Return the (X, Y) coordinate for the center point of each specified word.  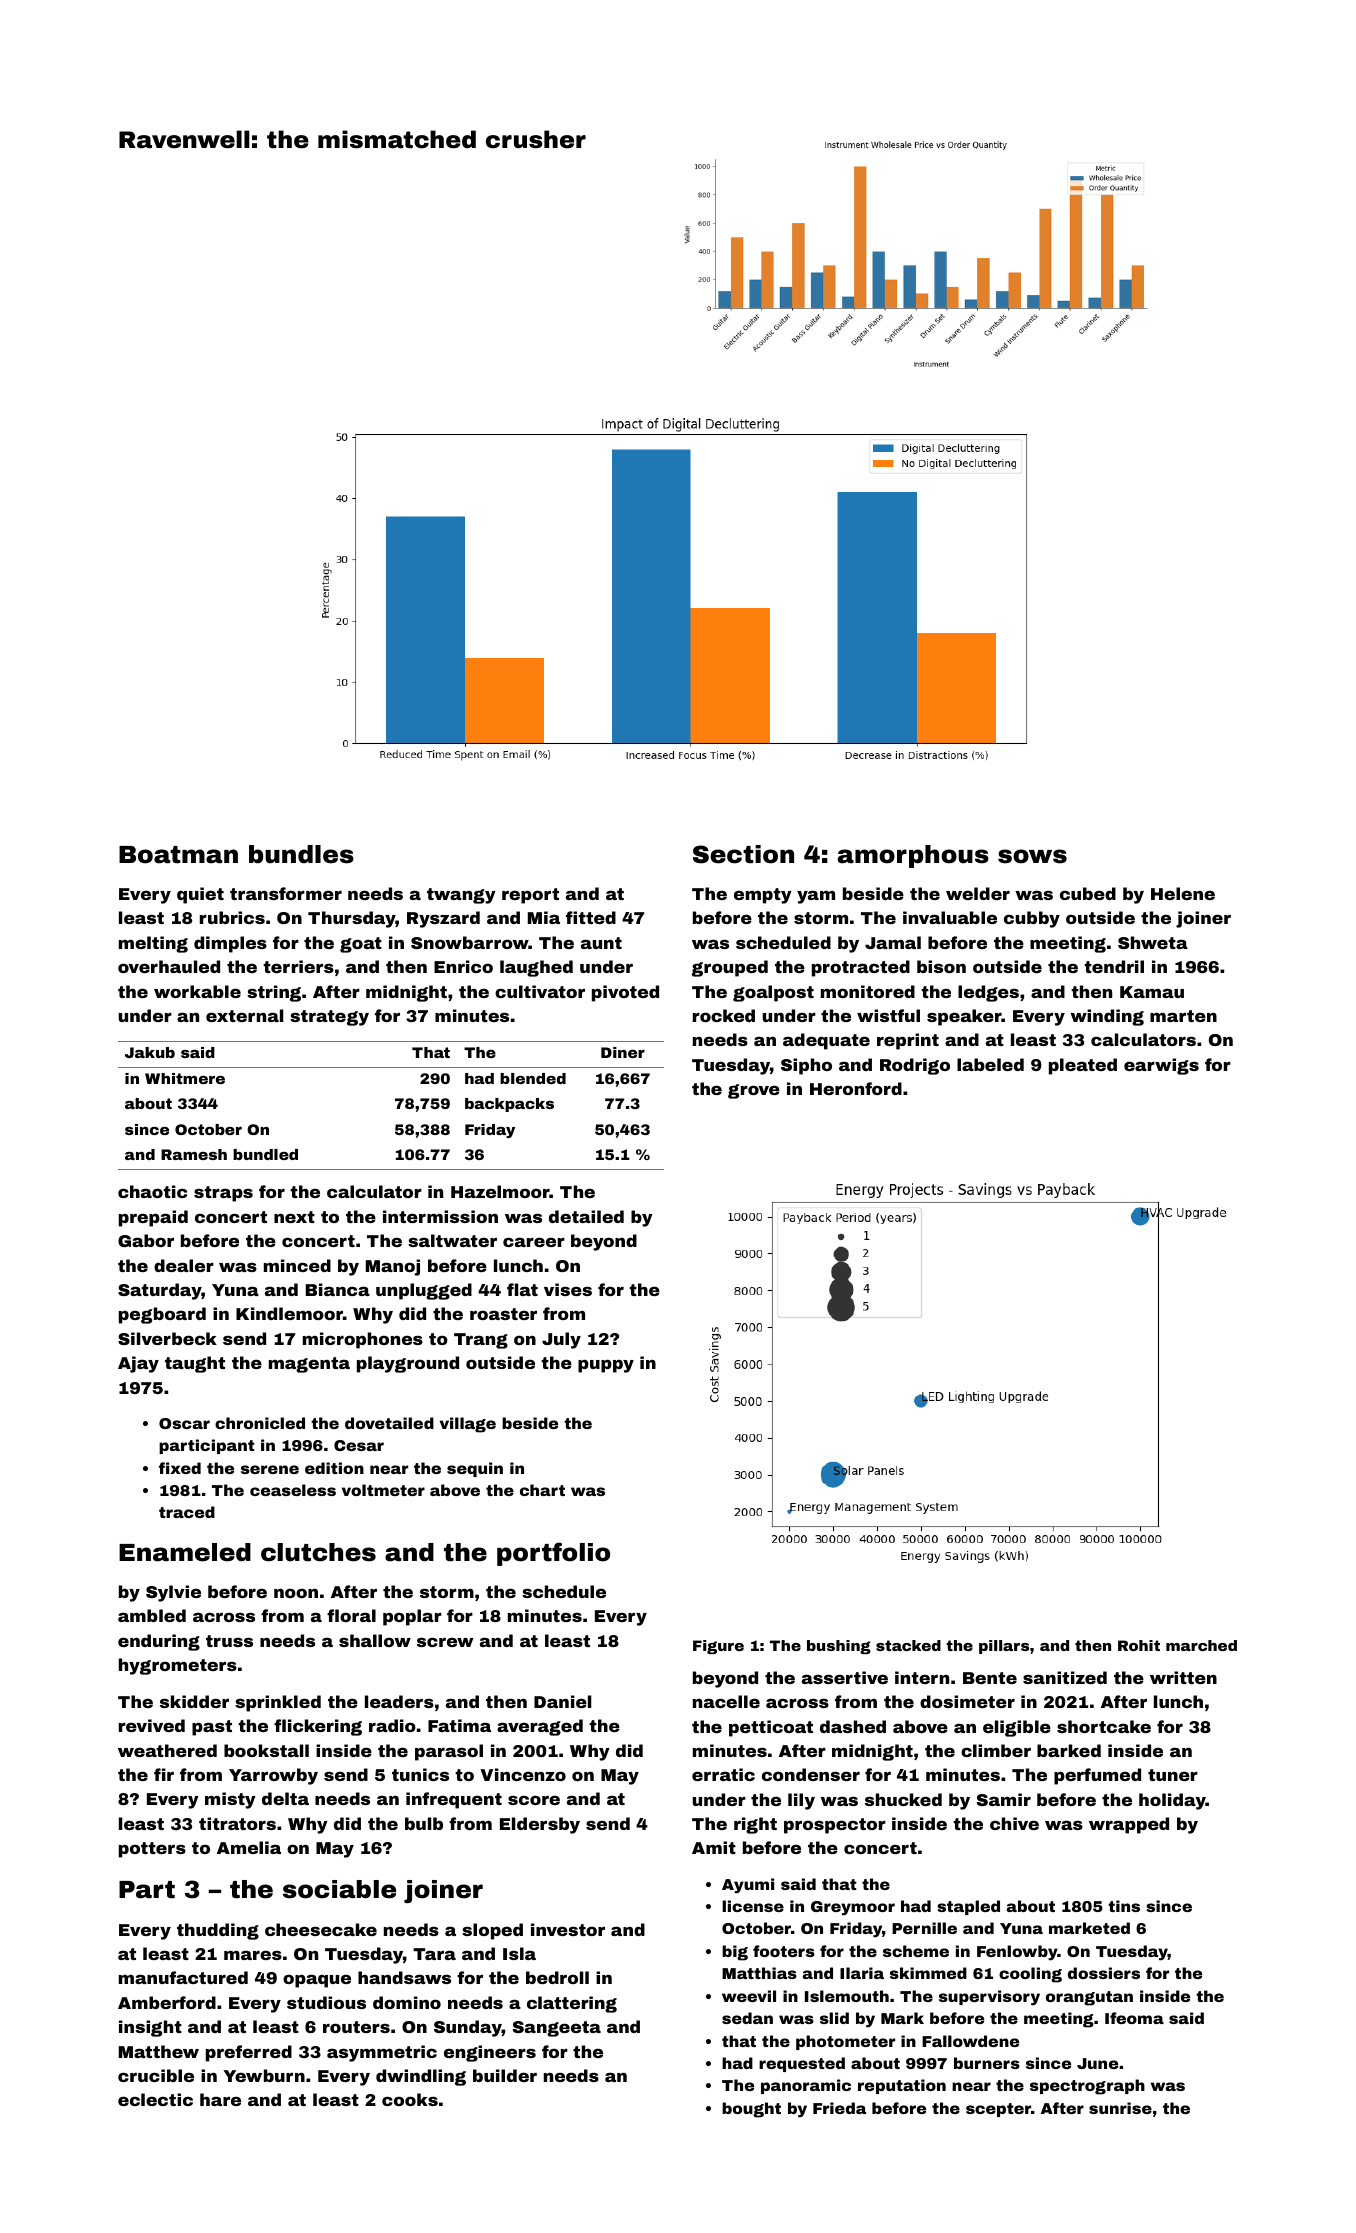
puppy (606, 1366)
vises (568, 1289)
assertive (845, 1677)
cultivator (540, 991)
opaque (317, 1981)
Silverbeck (167, 1338)
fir (164, 1774)
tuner (1173, 1775)
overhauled (169, 966)
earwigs (1161, 1066)
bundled (265, 1154)
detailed (586, 1216)
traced (187, 1512)
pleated (1083, 1066)
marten (1183, 1016)
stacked (908, 1645)
